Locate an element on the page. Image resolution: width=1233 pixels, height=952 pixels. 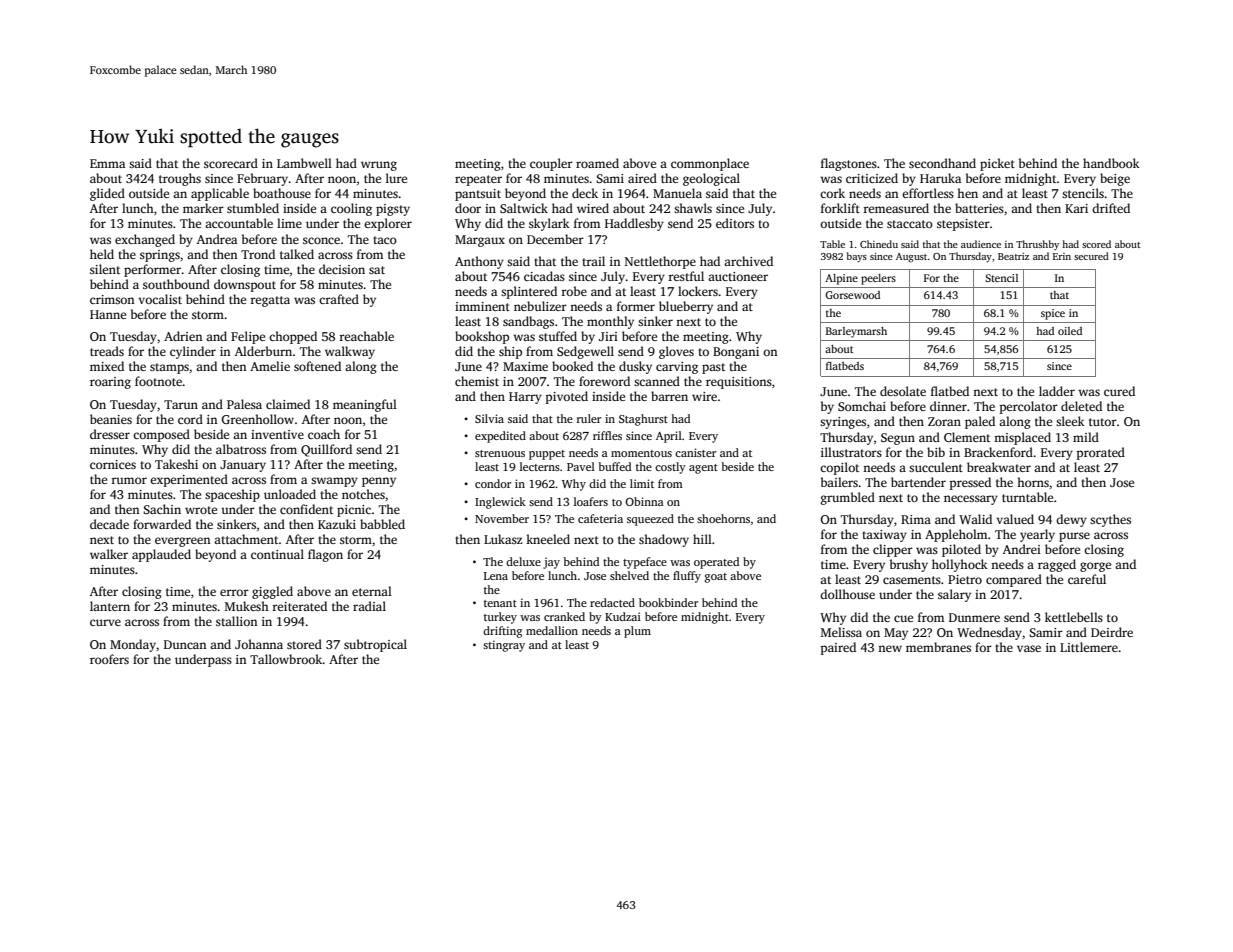
applauded is located at coordinates (161, 555).
